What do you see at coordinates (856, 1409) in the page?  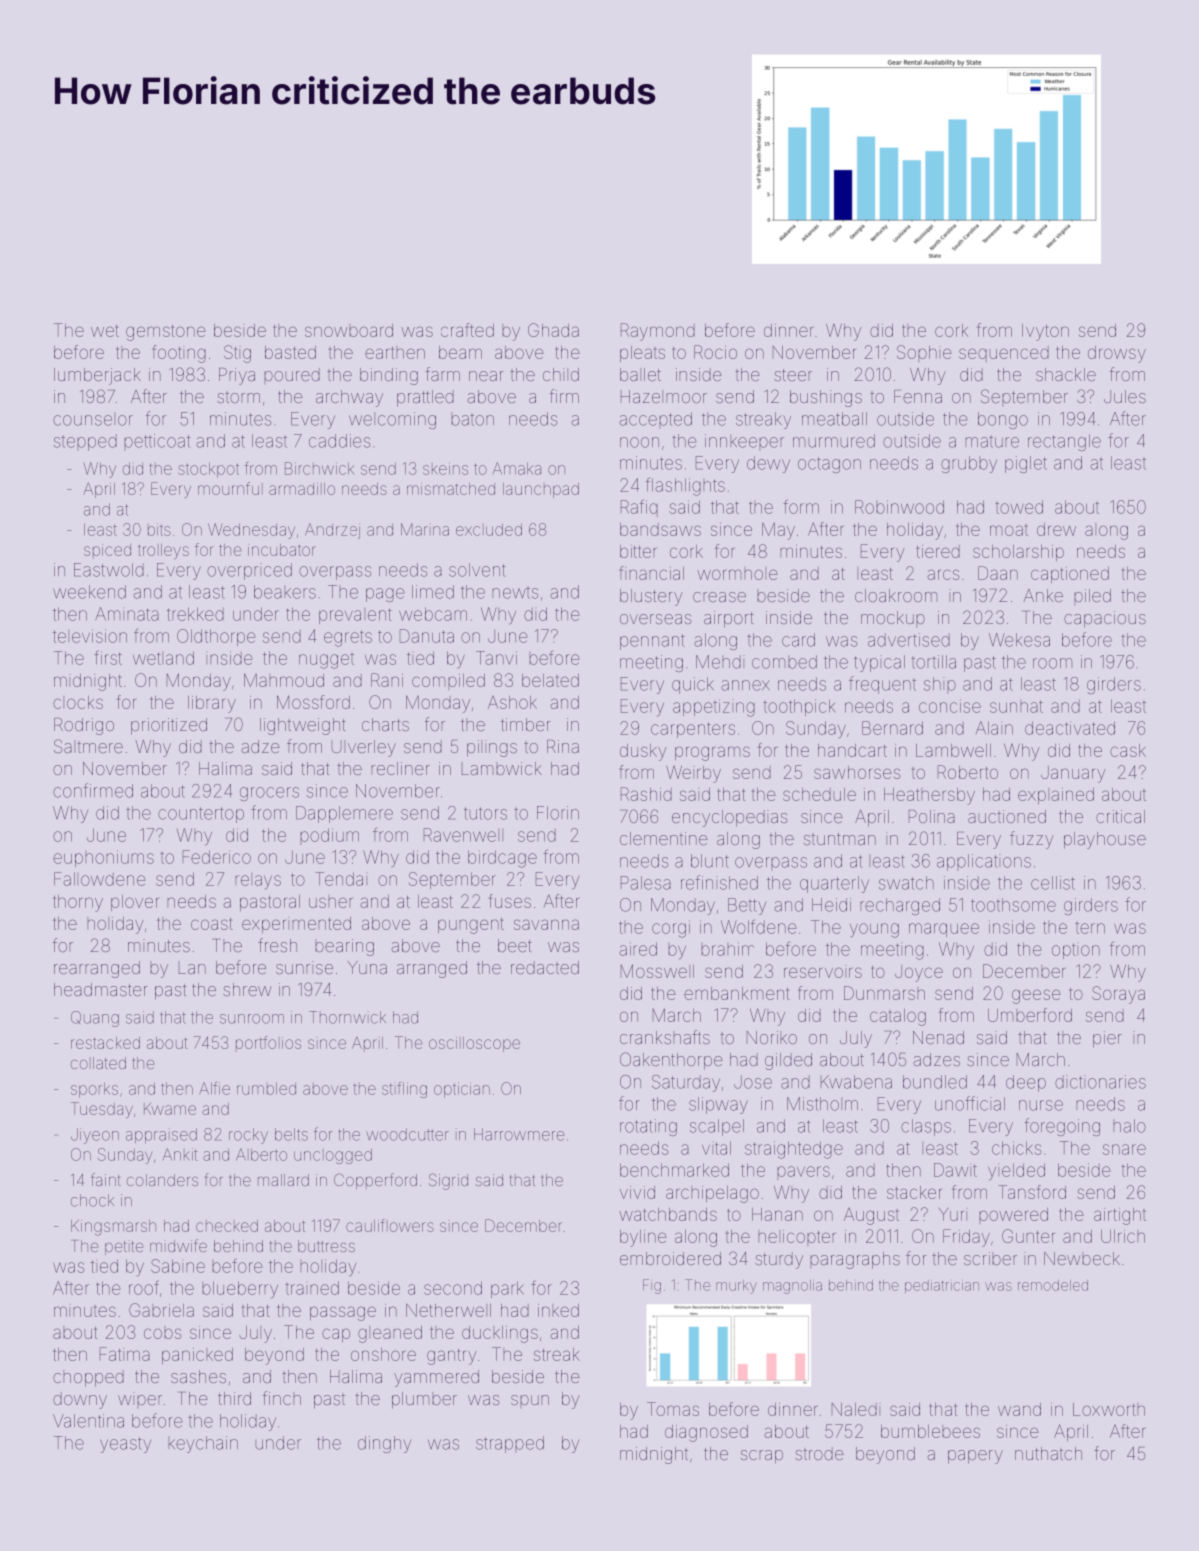 I see `Naledi` at bounding box center [856, 1409].
